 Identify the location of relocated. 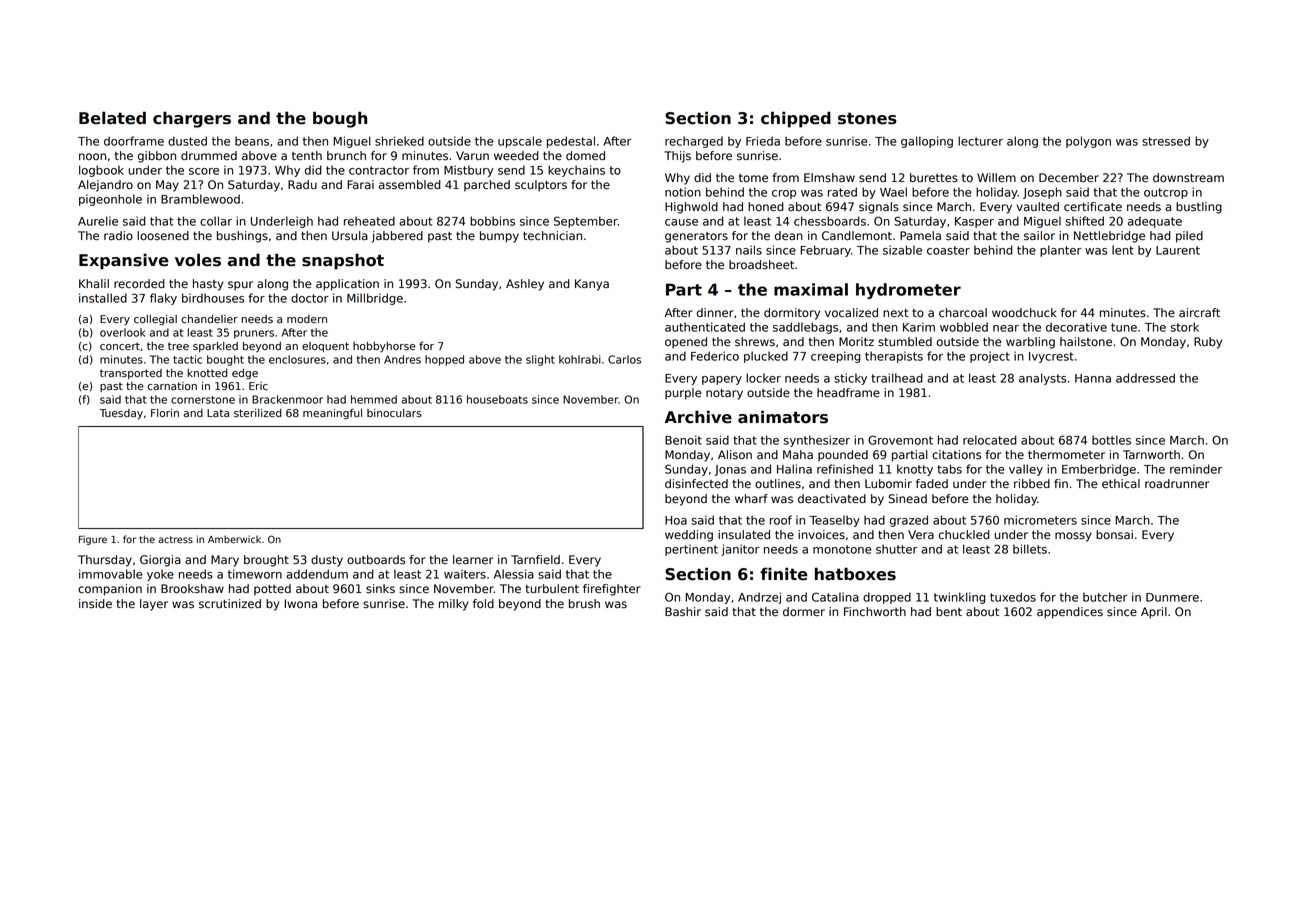
(990, 440).
